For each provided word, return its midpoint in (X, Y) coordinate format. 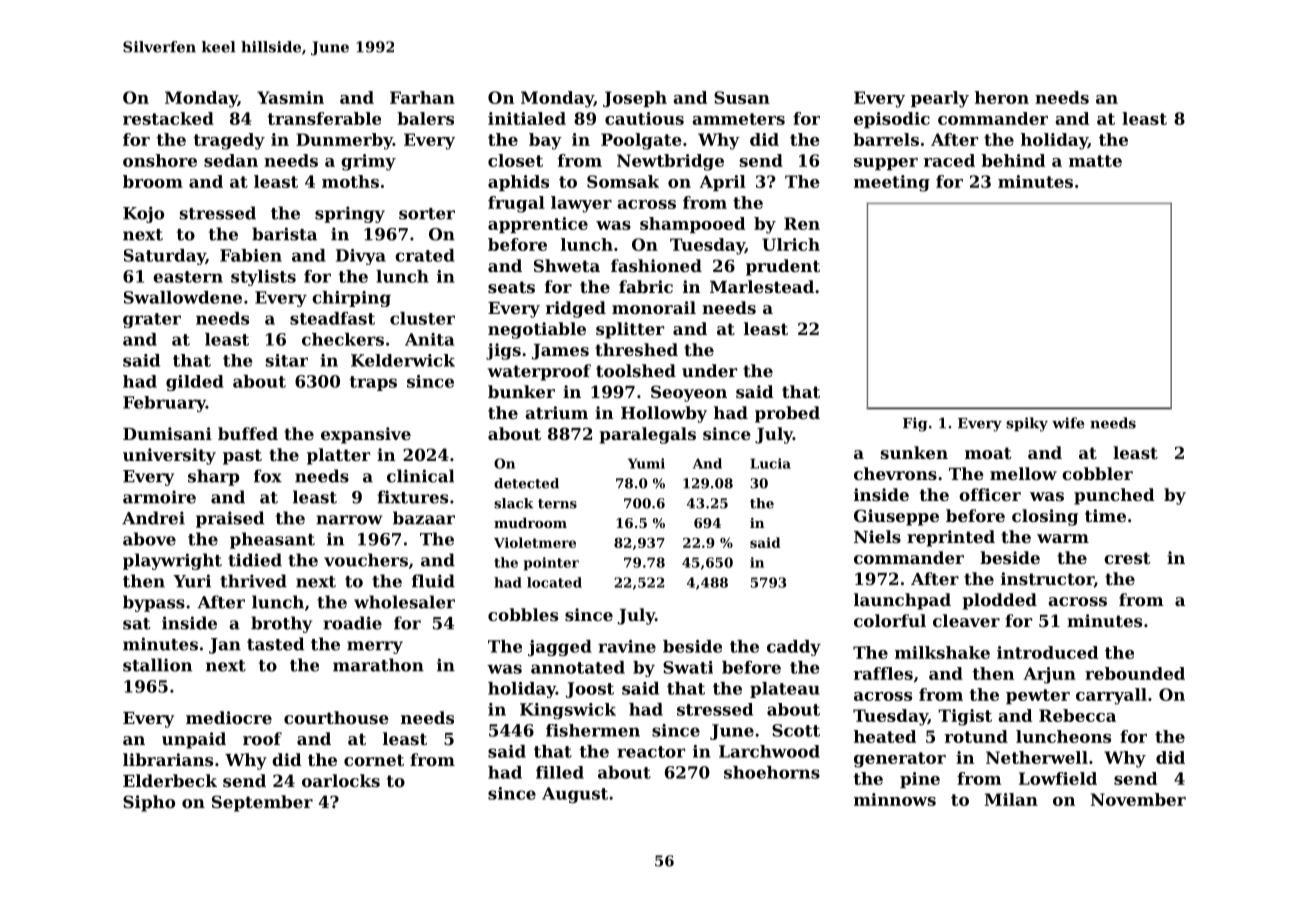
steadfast (332, 318)
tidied (255, 560)
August (575, 795)
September (262, 803)
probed (787, 414)
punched (1114, 496)
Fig (915, 424)
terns (557, 504)
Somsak (623, 181)
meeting (892, 183)
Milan (1011, 799)
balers (425, 118)
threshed (636, 349)
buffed (248, 433)
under (709, 370)
